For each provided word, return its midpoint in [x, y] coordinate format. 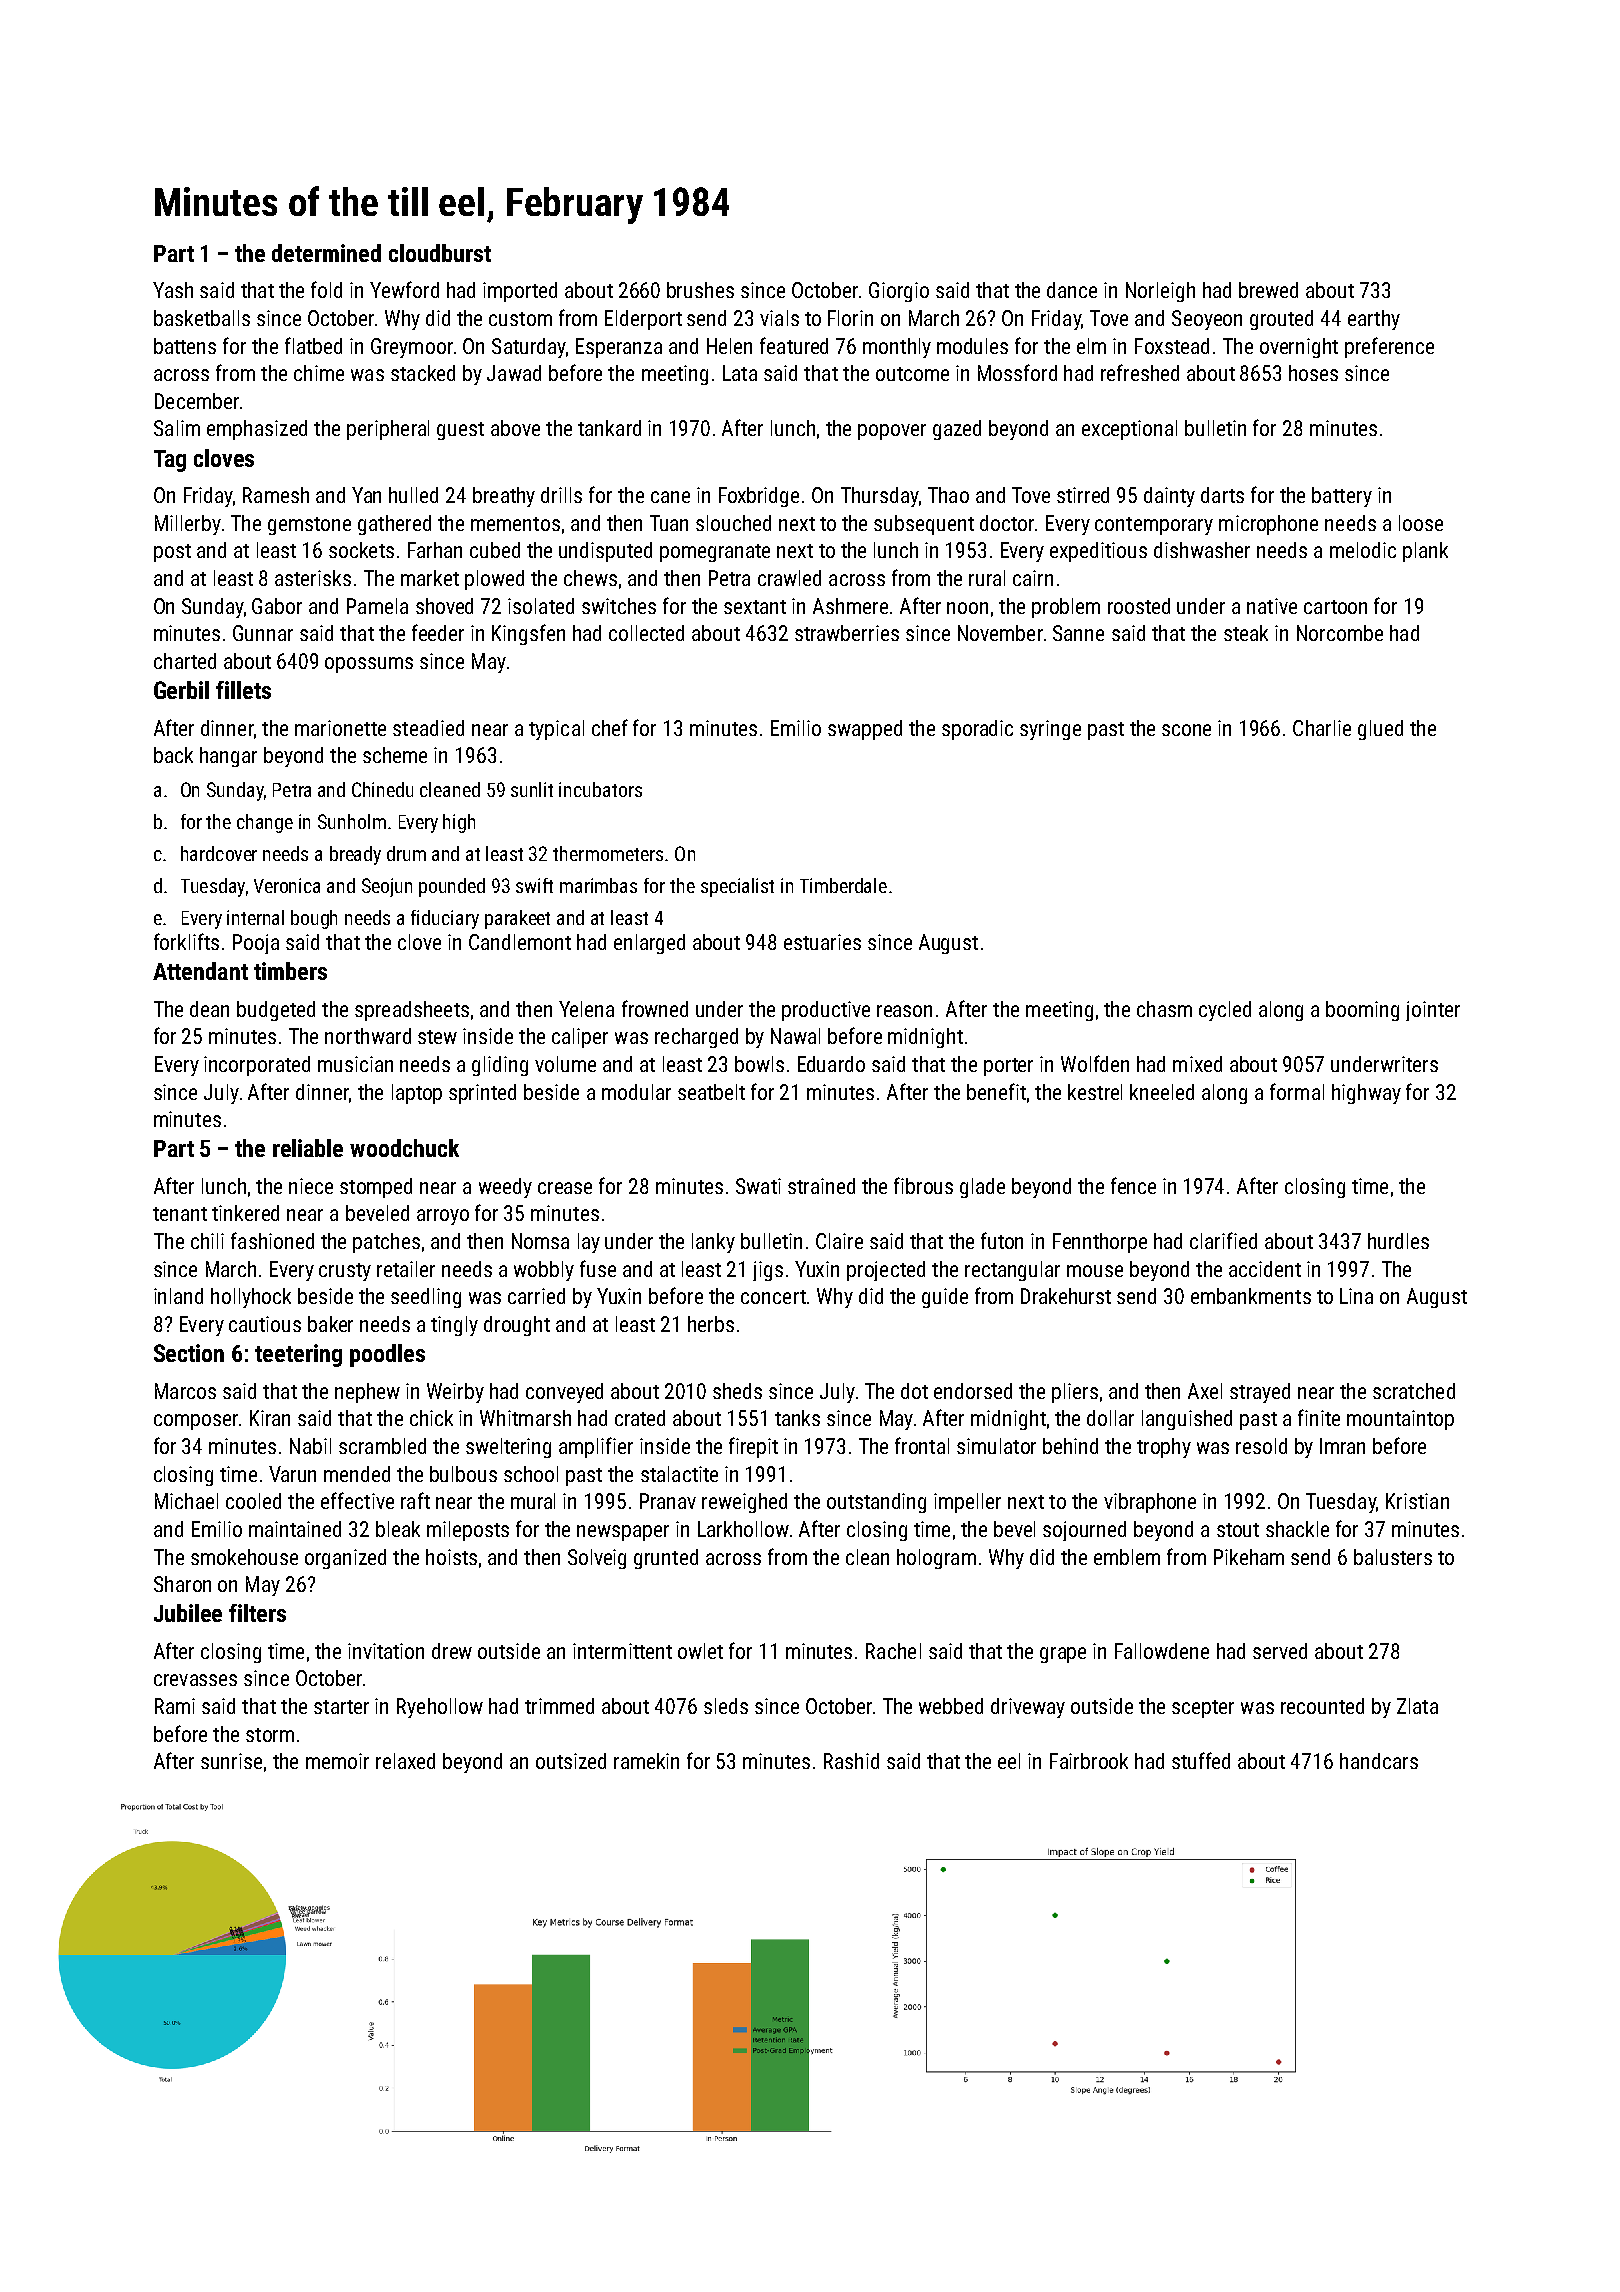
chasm [1164, 1009]
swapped [865, 730]
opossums [369, 665]
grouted [1281, 320]
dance [1072, 290]
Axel [1205, 1391]
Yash [173, 290]
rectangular [1012, 1271]
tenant [180, 1214]
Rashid [851, 1761]
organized [345, 1559]
